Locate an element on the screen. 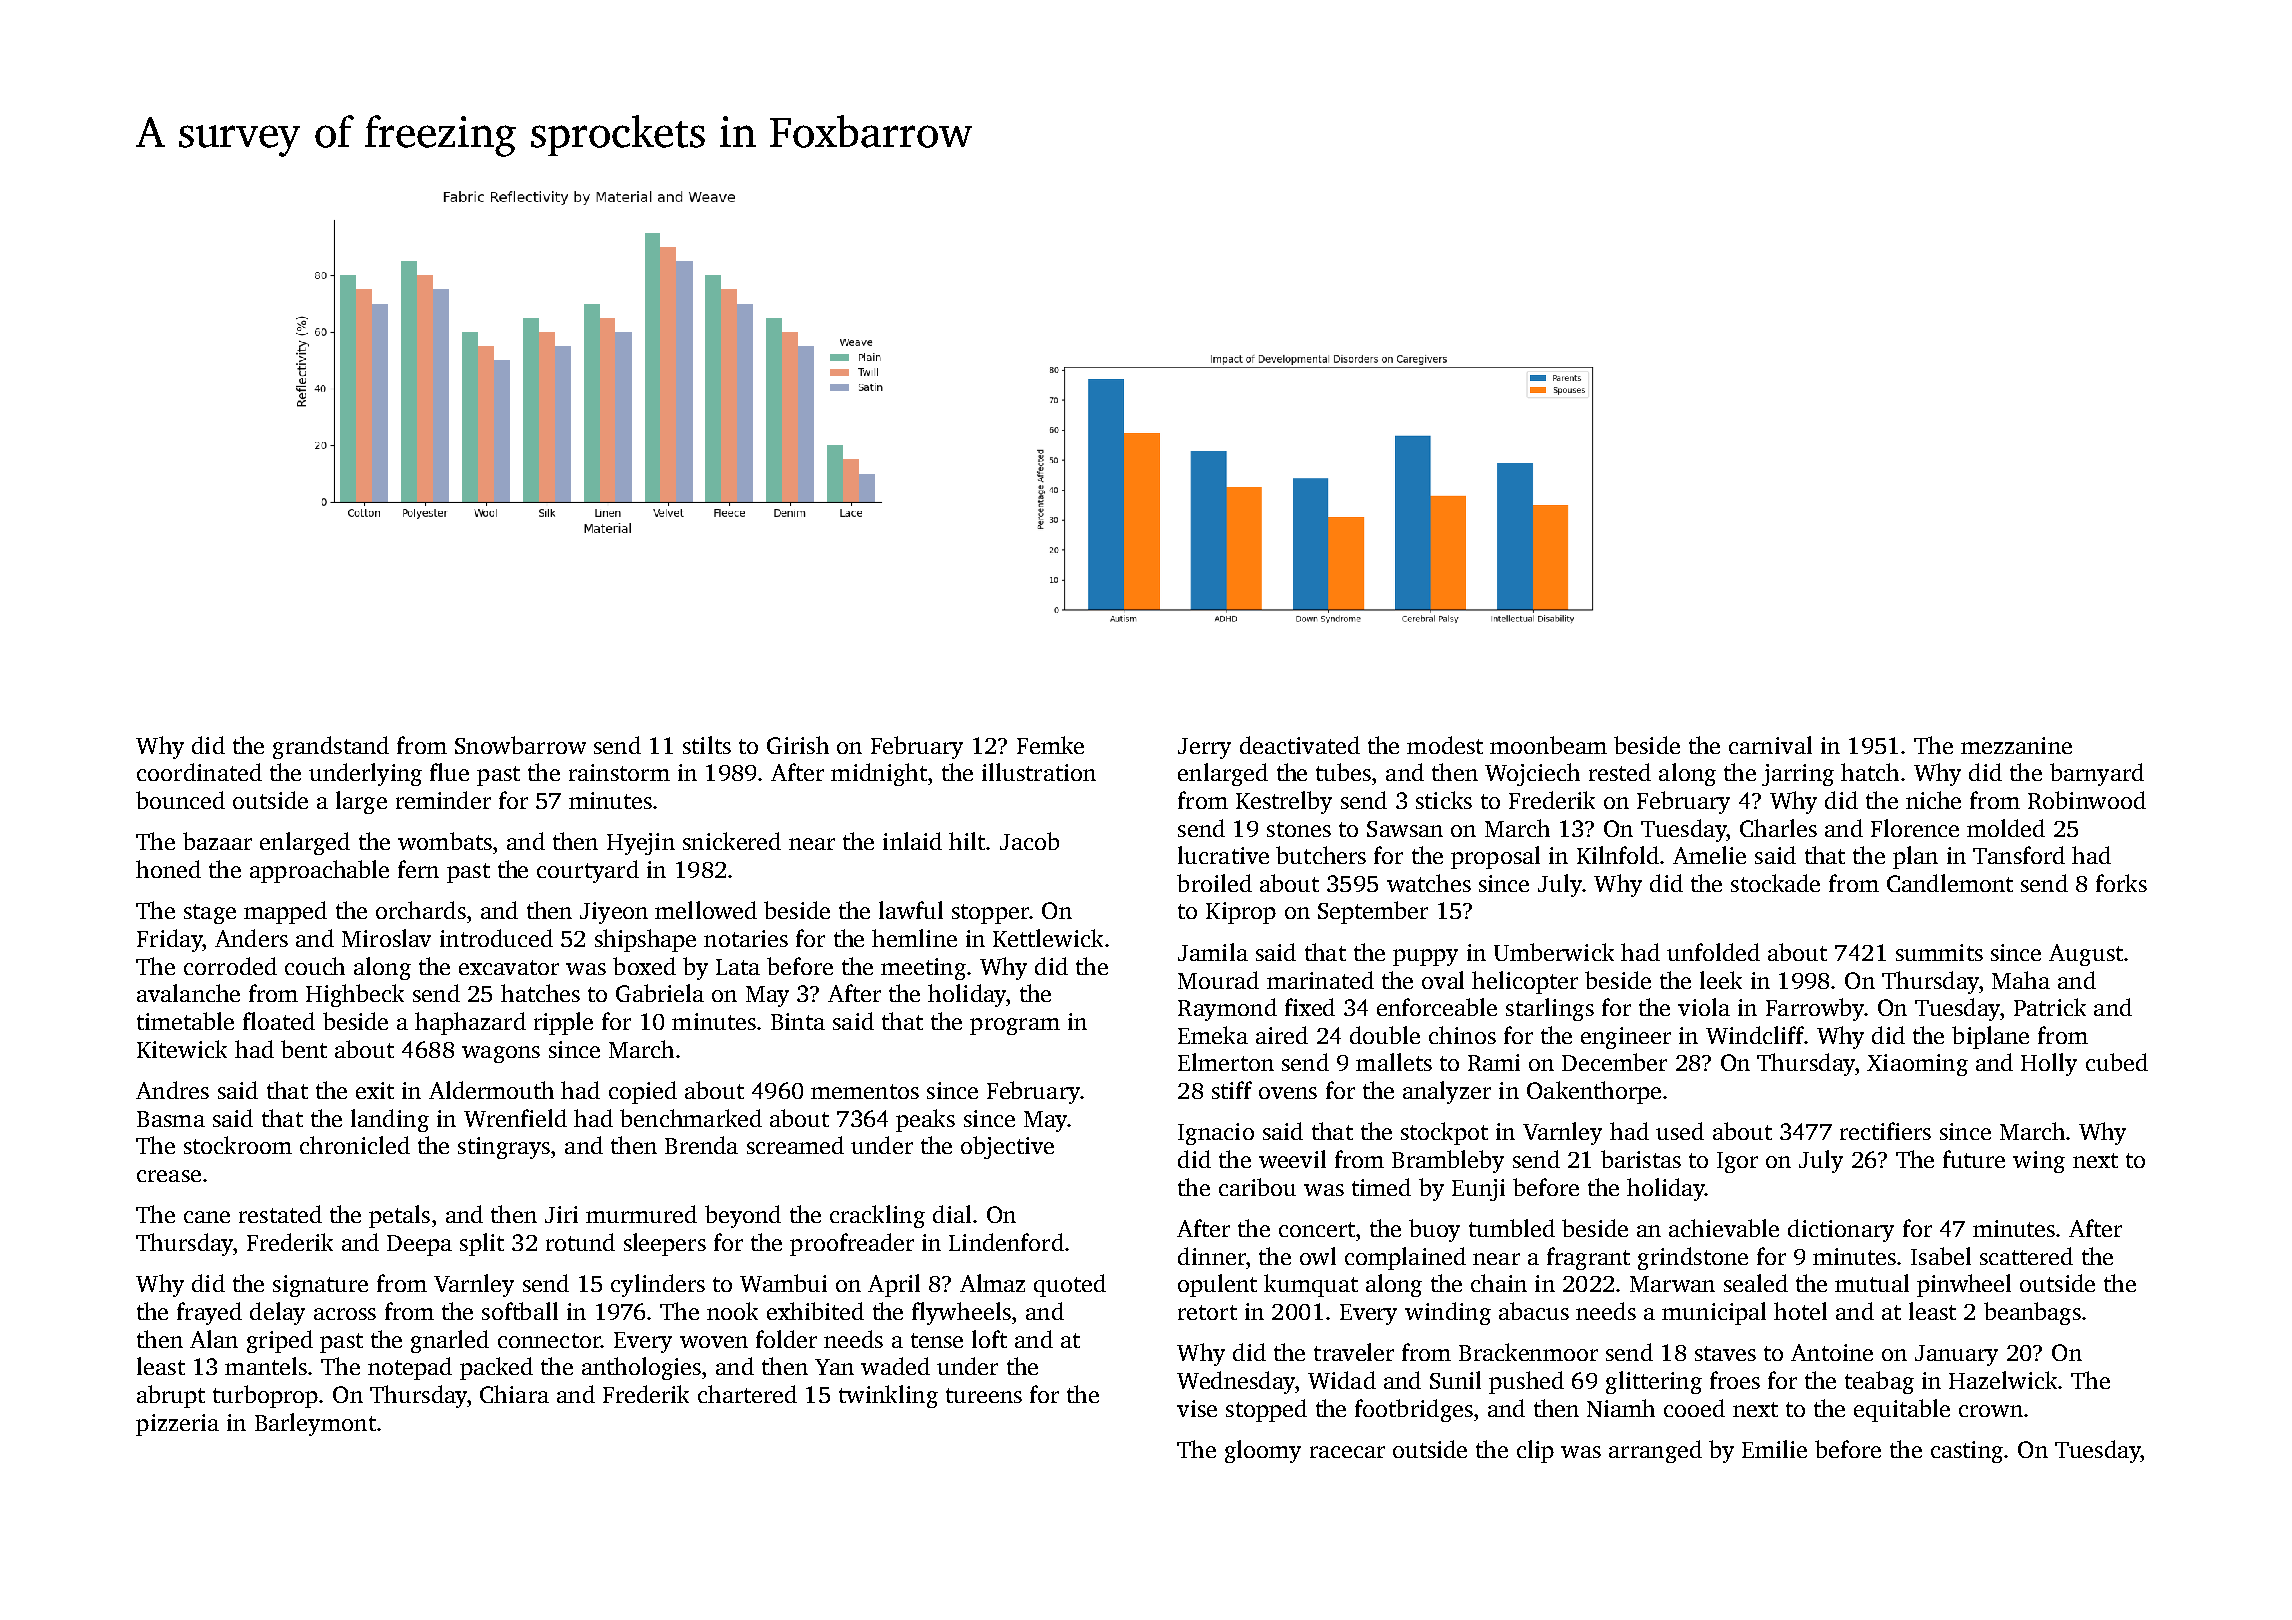 The width and height of the screenshot is (2292, 1620). mantels is located at coordinates (266, 1366).
